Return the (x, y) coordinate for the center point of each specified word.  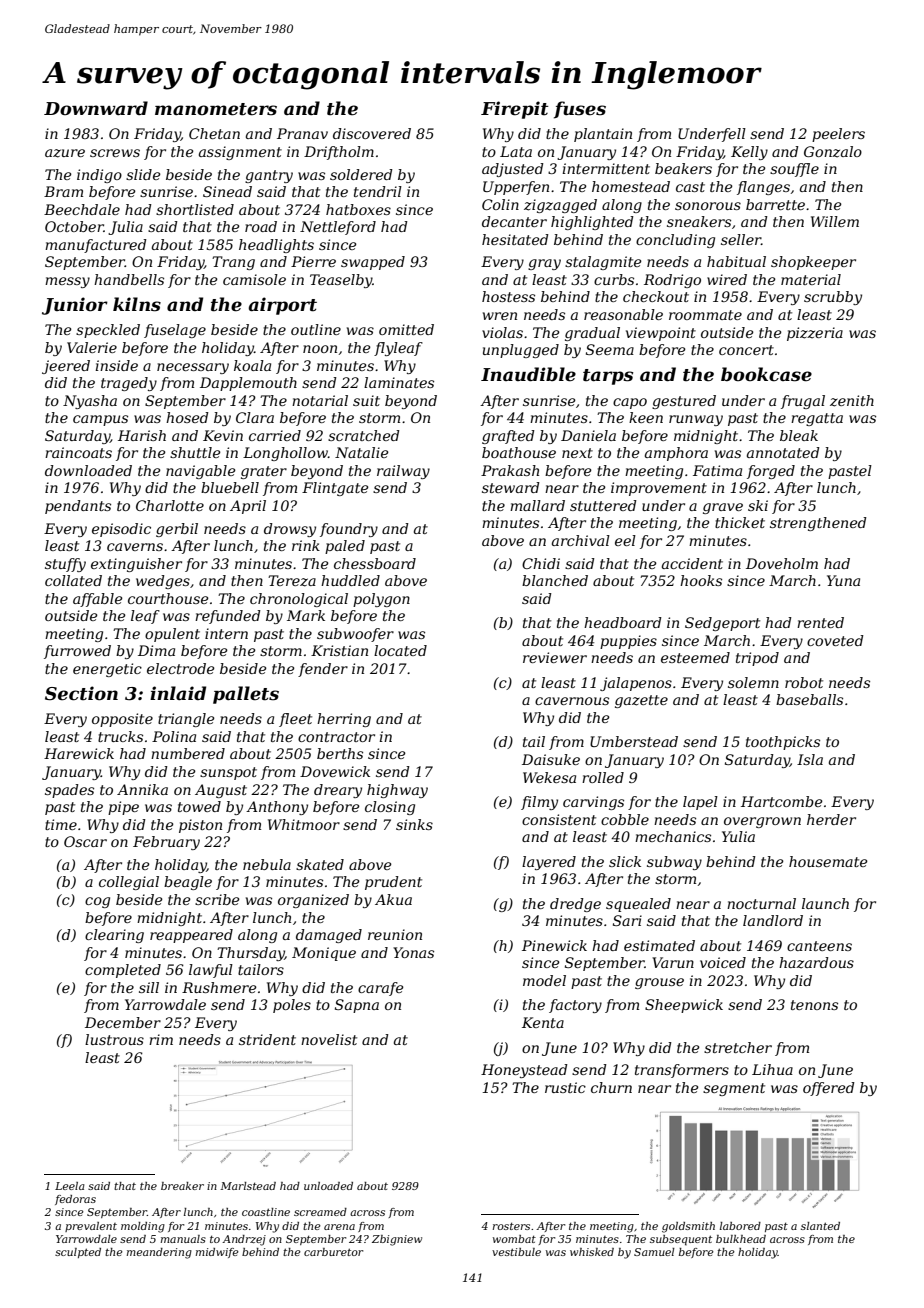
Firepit (514, 110)
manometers (216, 109)
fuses (580, 110)
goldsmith (688, 1227)
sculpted (78, 1253)
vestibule (516, 1252)
